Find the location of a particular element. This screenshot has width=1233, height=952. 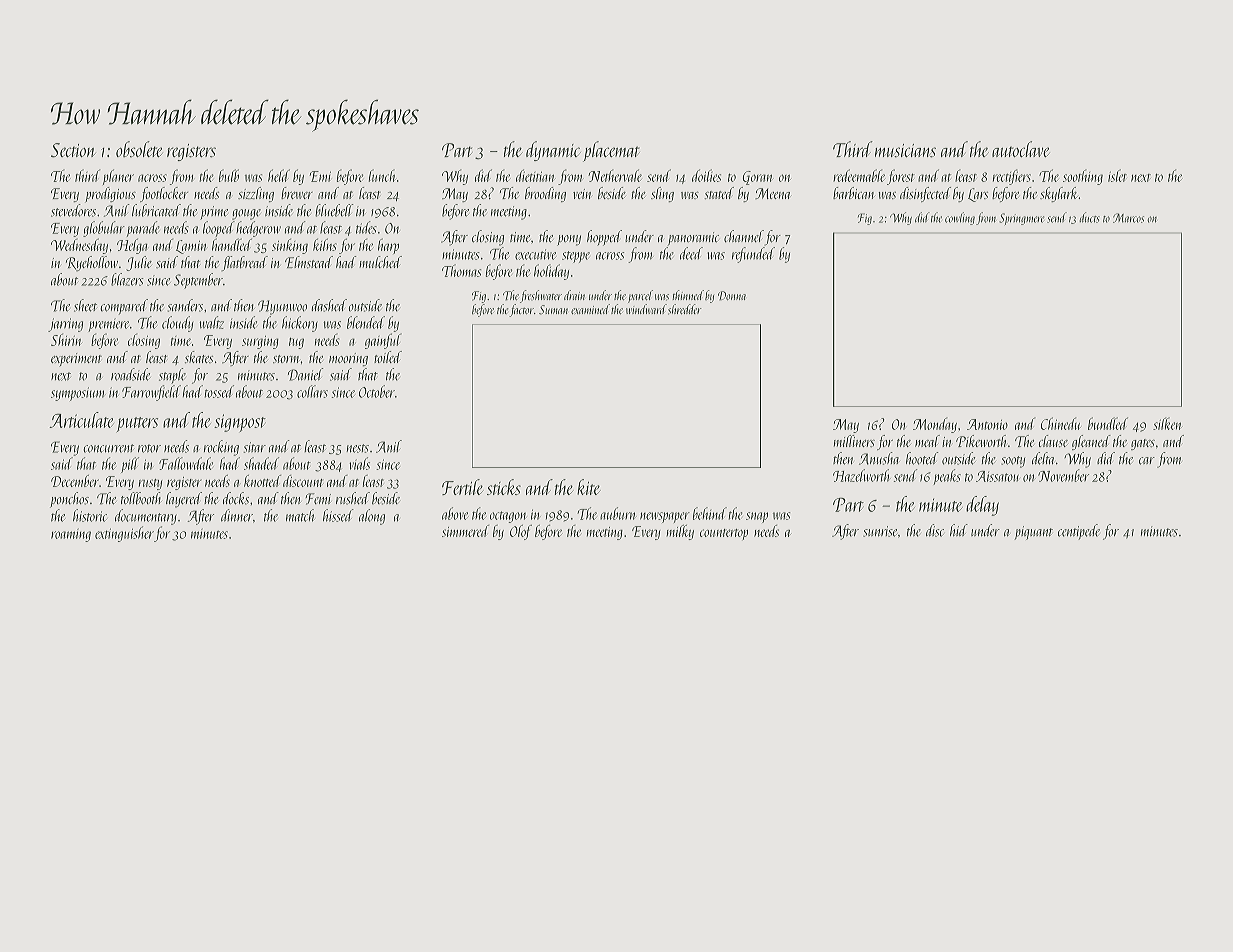

obsolete is located at coordinates (139, 149).
